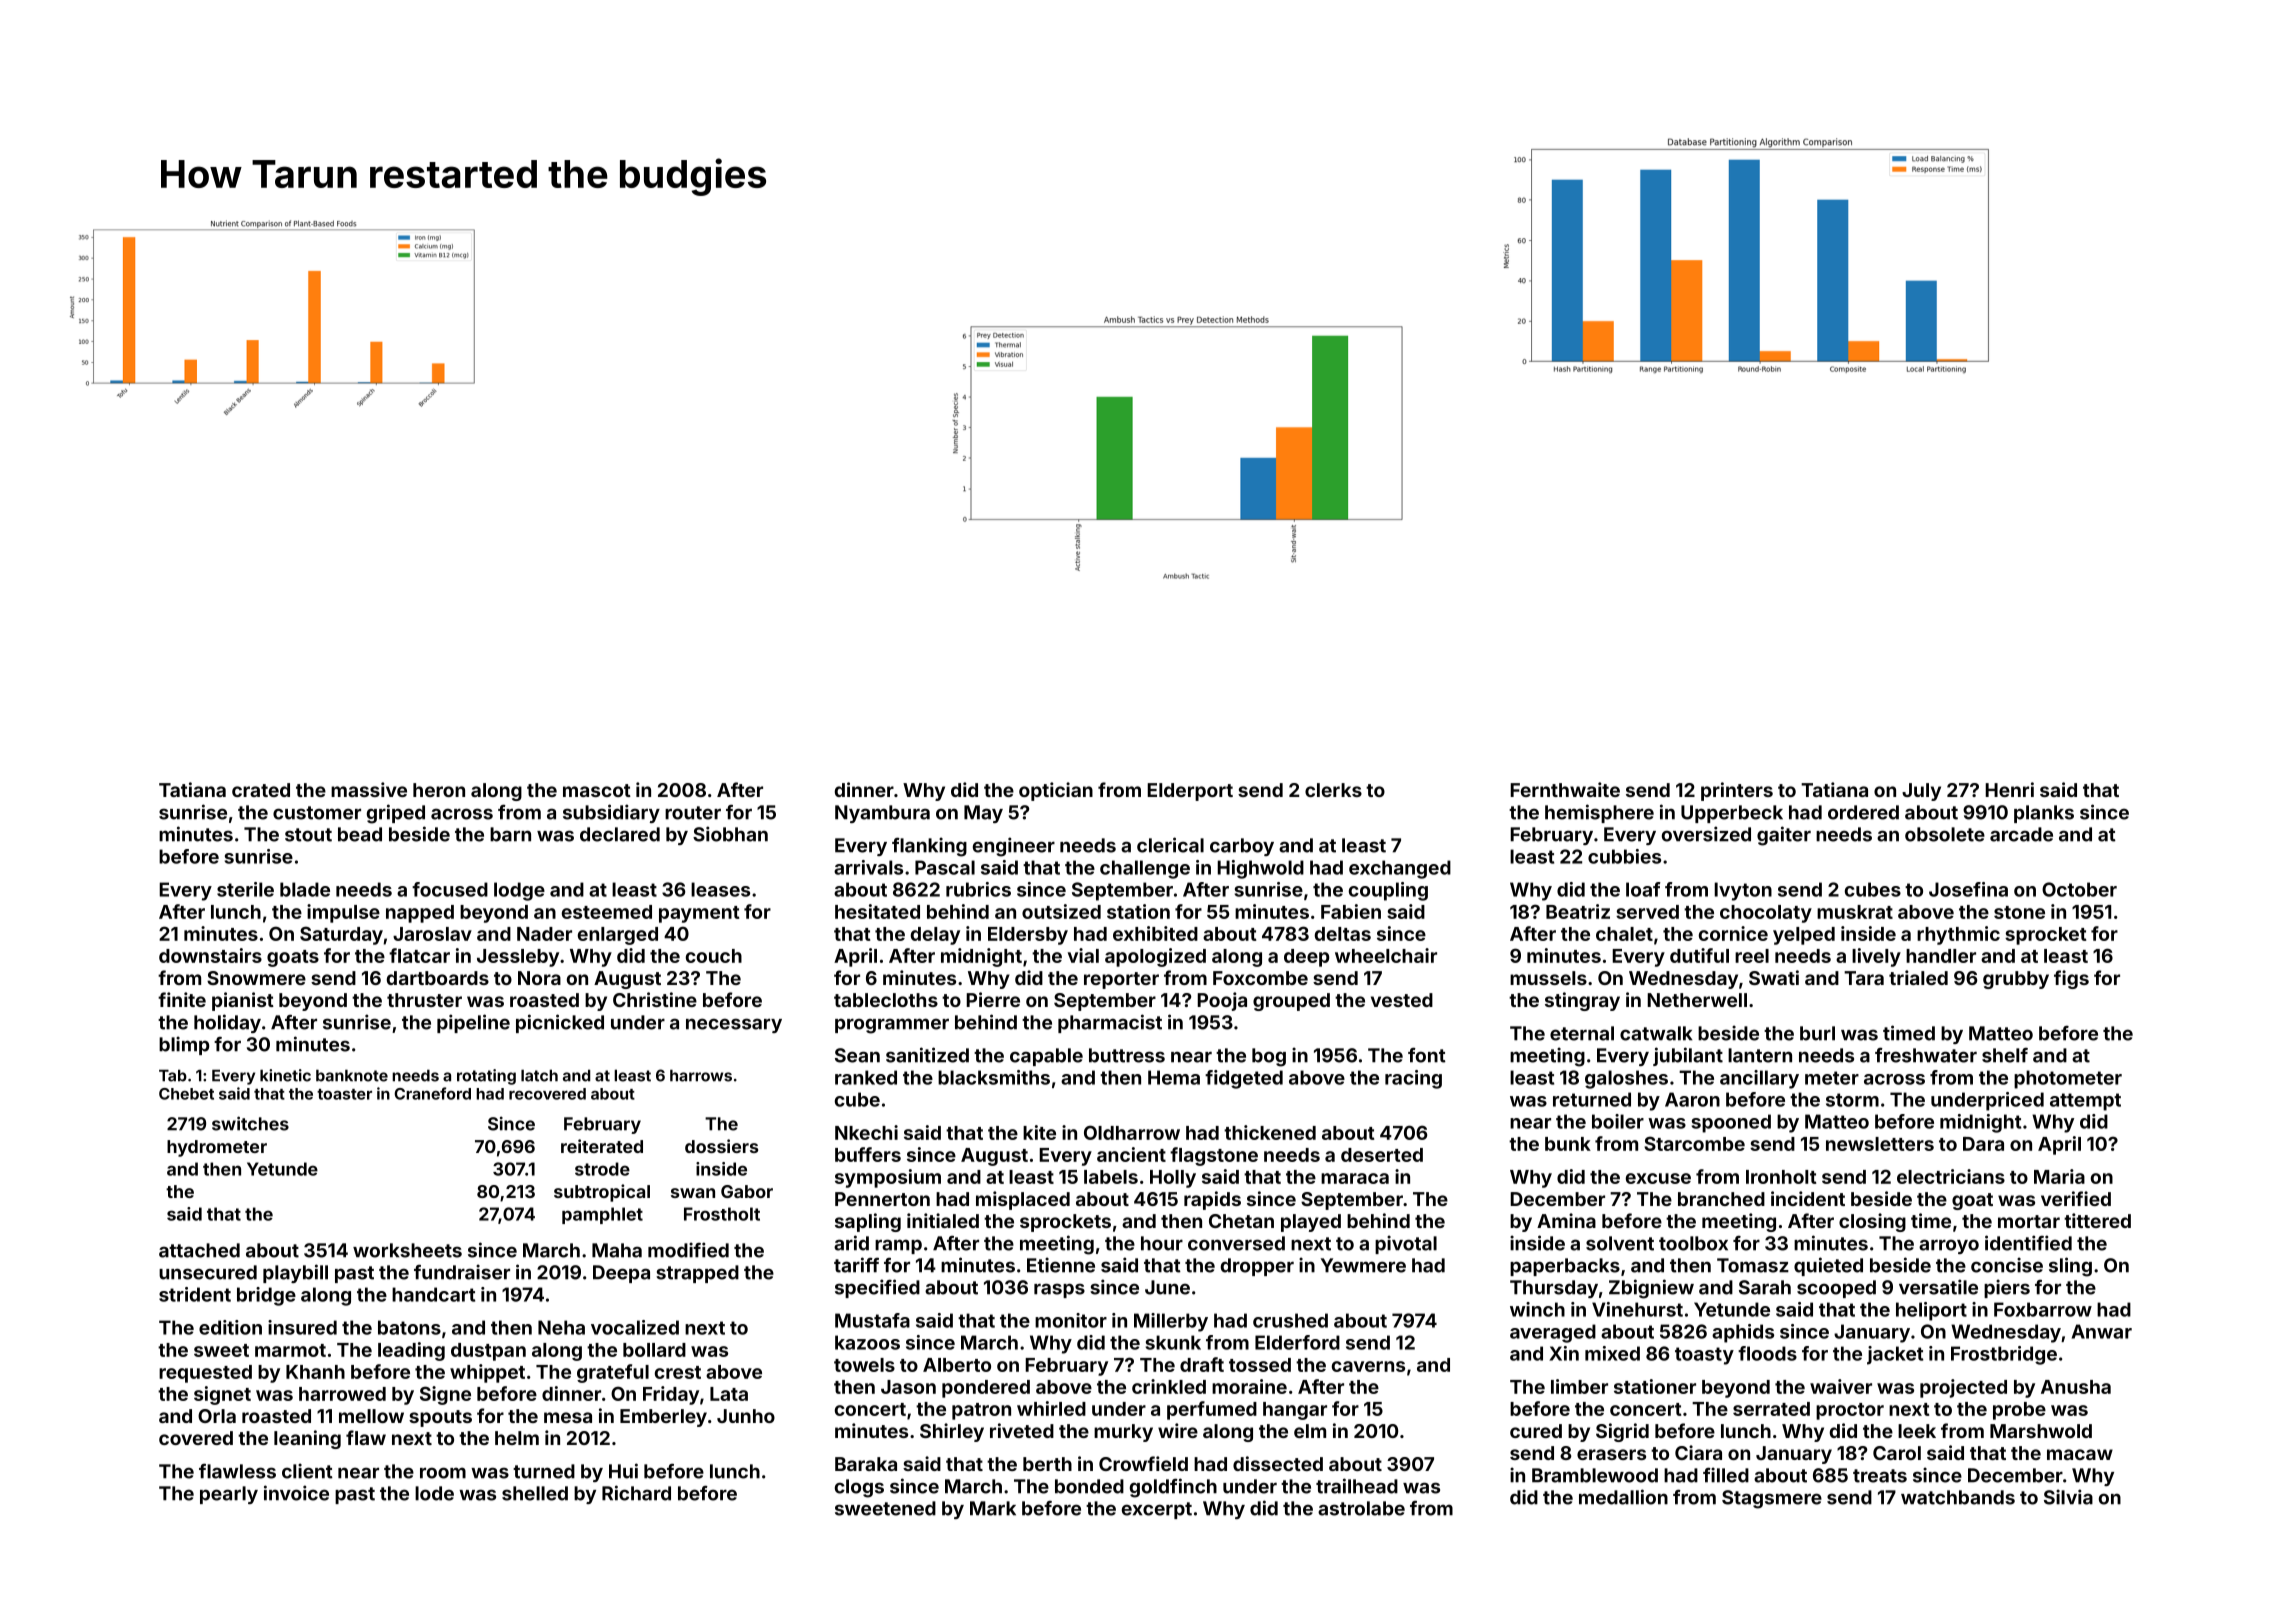  What do you see at coordinates (2009, 789) in the page?
I see `Henri` at bounding box center [2009, 789].
